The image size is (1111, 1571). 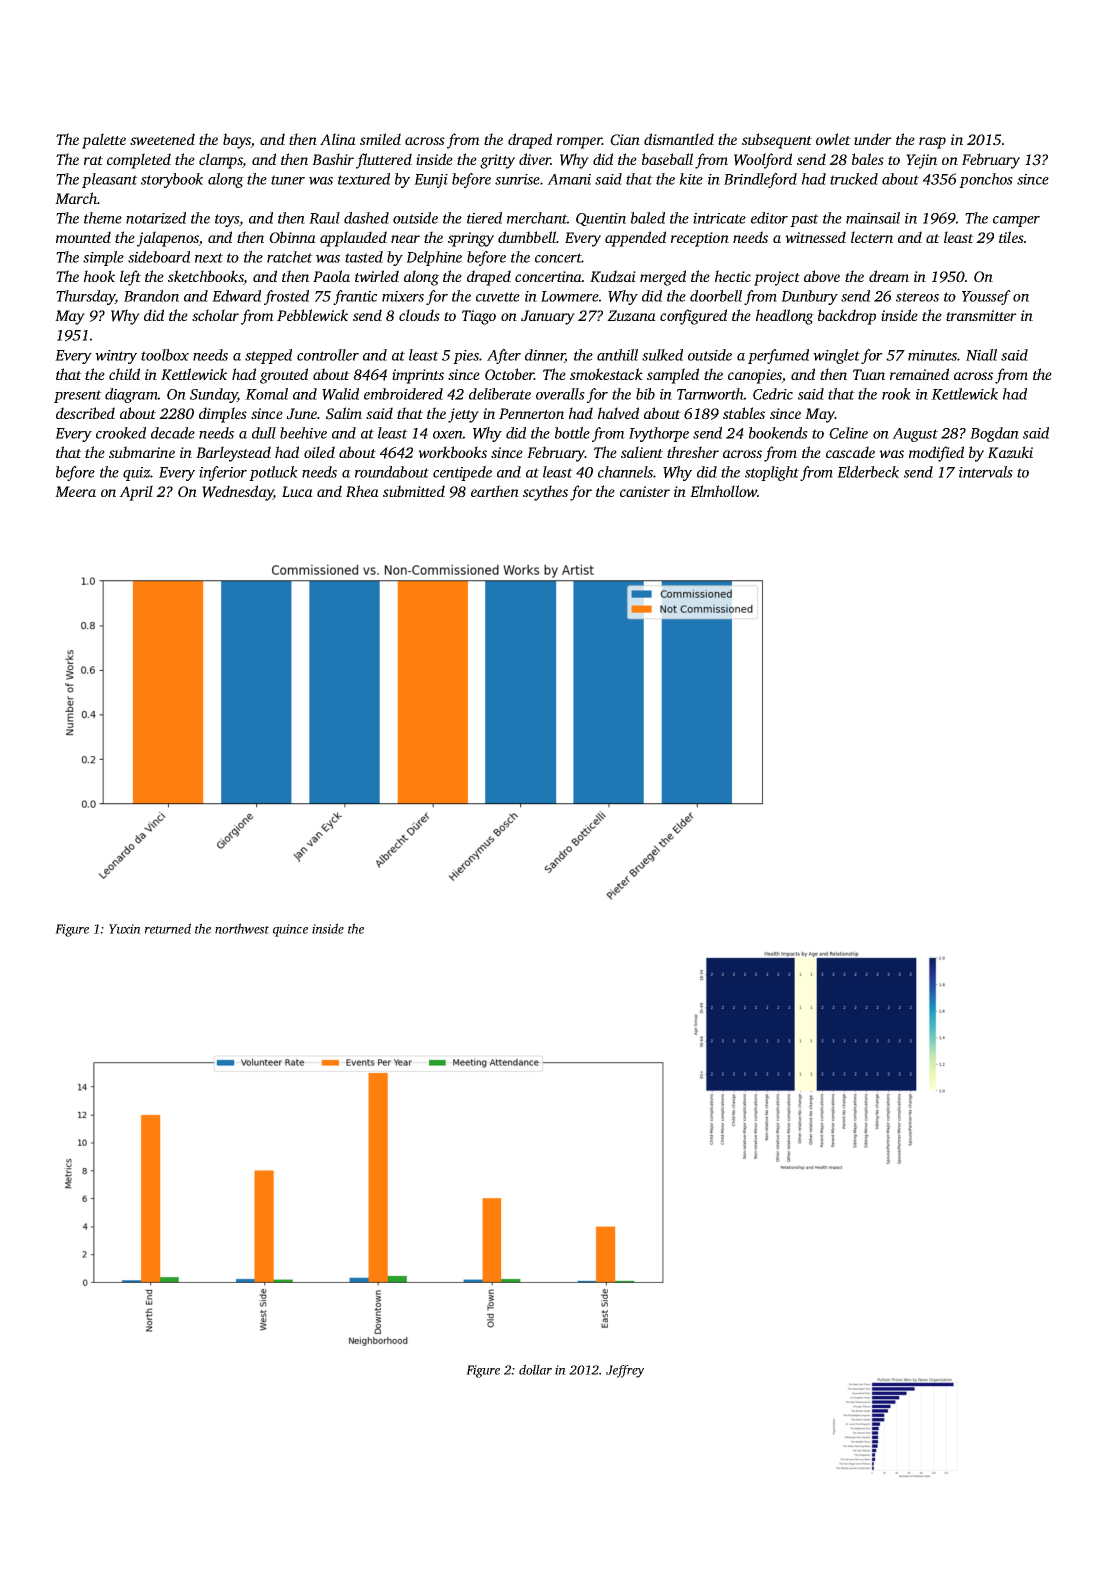 What do you see at coordinates (75, 491) in the document?
I see `Meera` at bounding box center [75, 491].
